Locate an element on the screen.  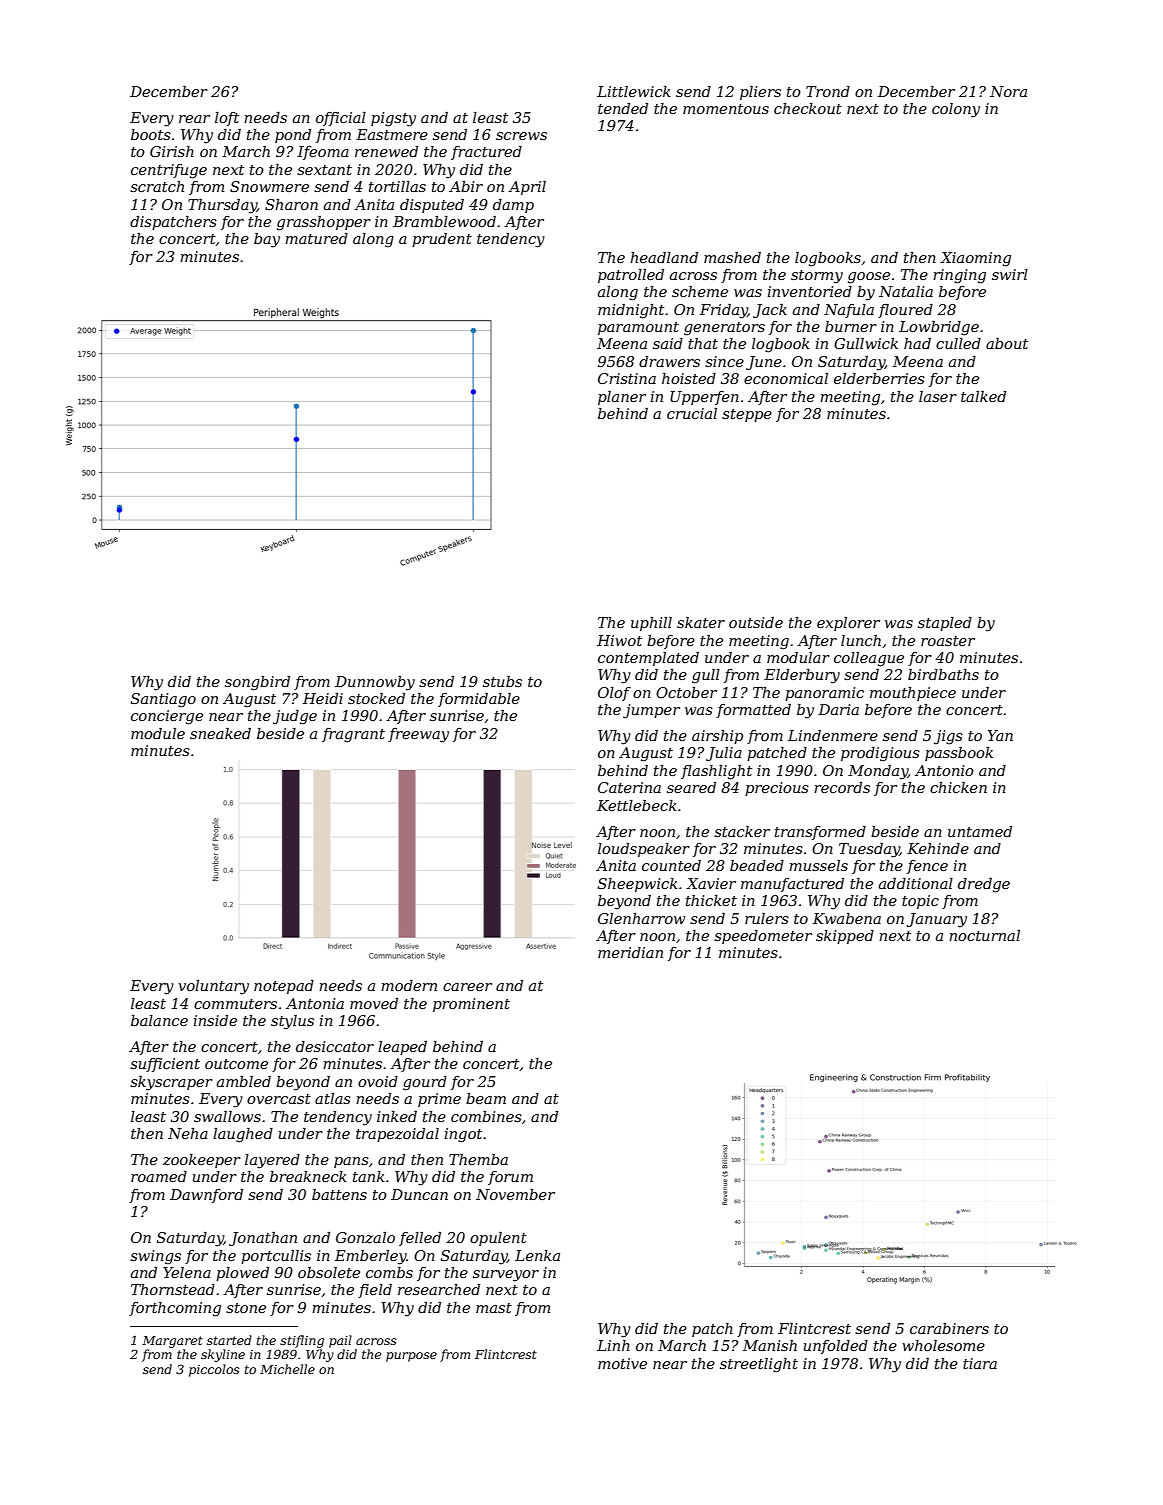
career is located at coordinates (467, 987).
